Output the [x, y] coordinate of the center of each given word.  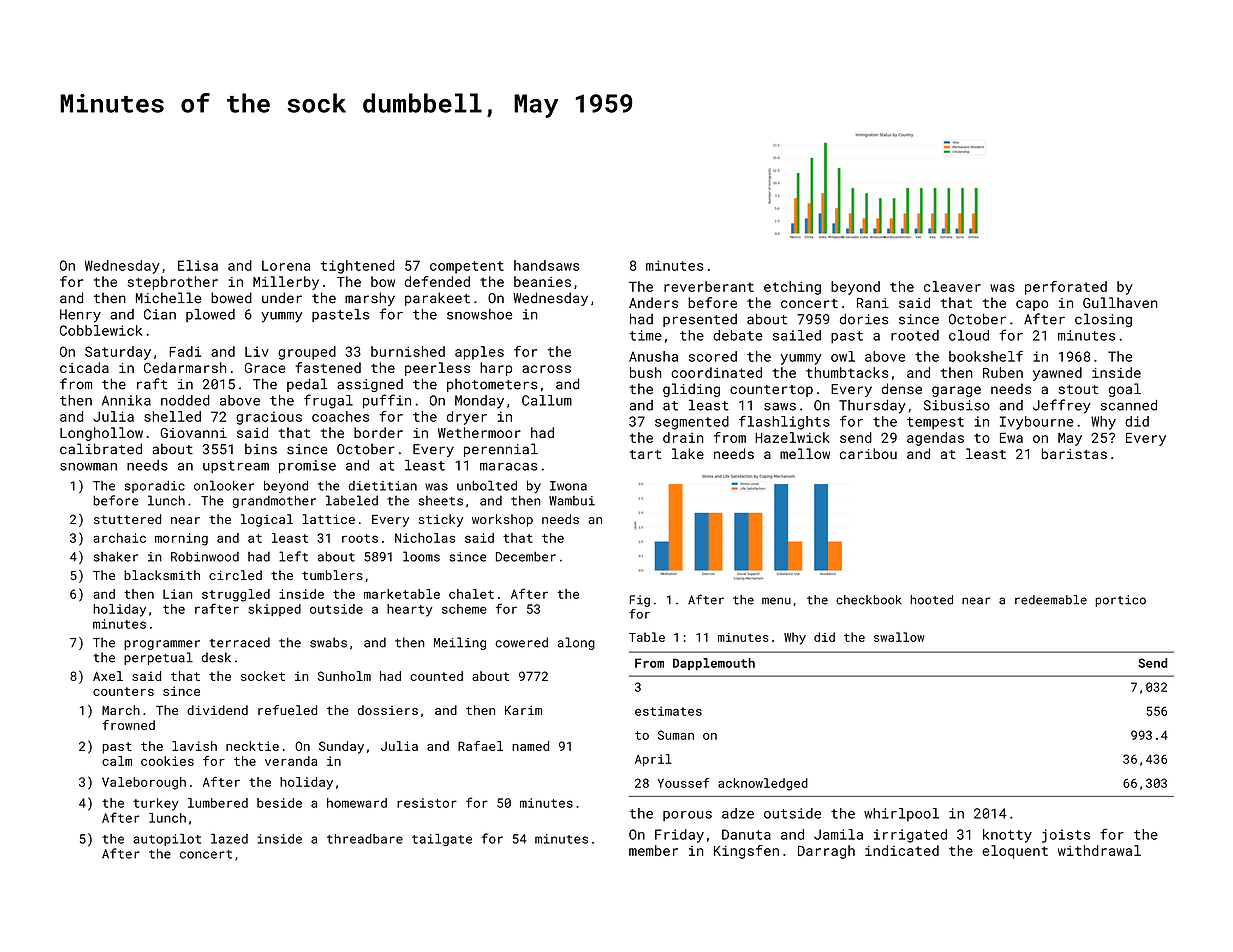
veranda [291, 761]
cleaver [952, 286]
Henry [80, 316]
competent [467, 267]
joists [1066, 836]
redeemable [1051, 600]
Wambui [572, 500]
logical [267, 520]
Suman [676, 735]
